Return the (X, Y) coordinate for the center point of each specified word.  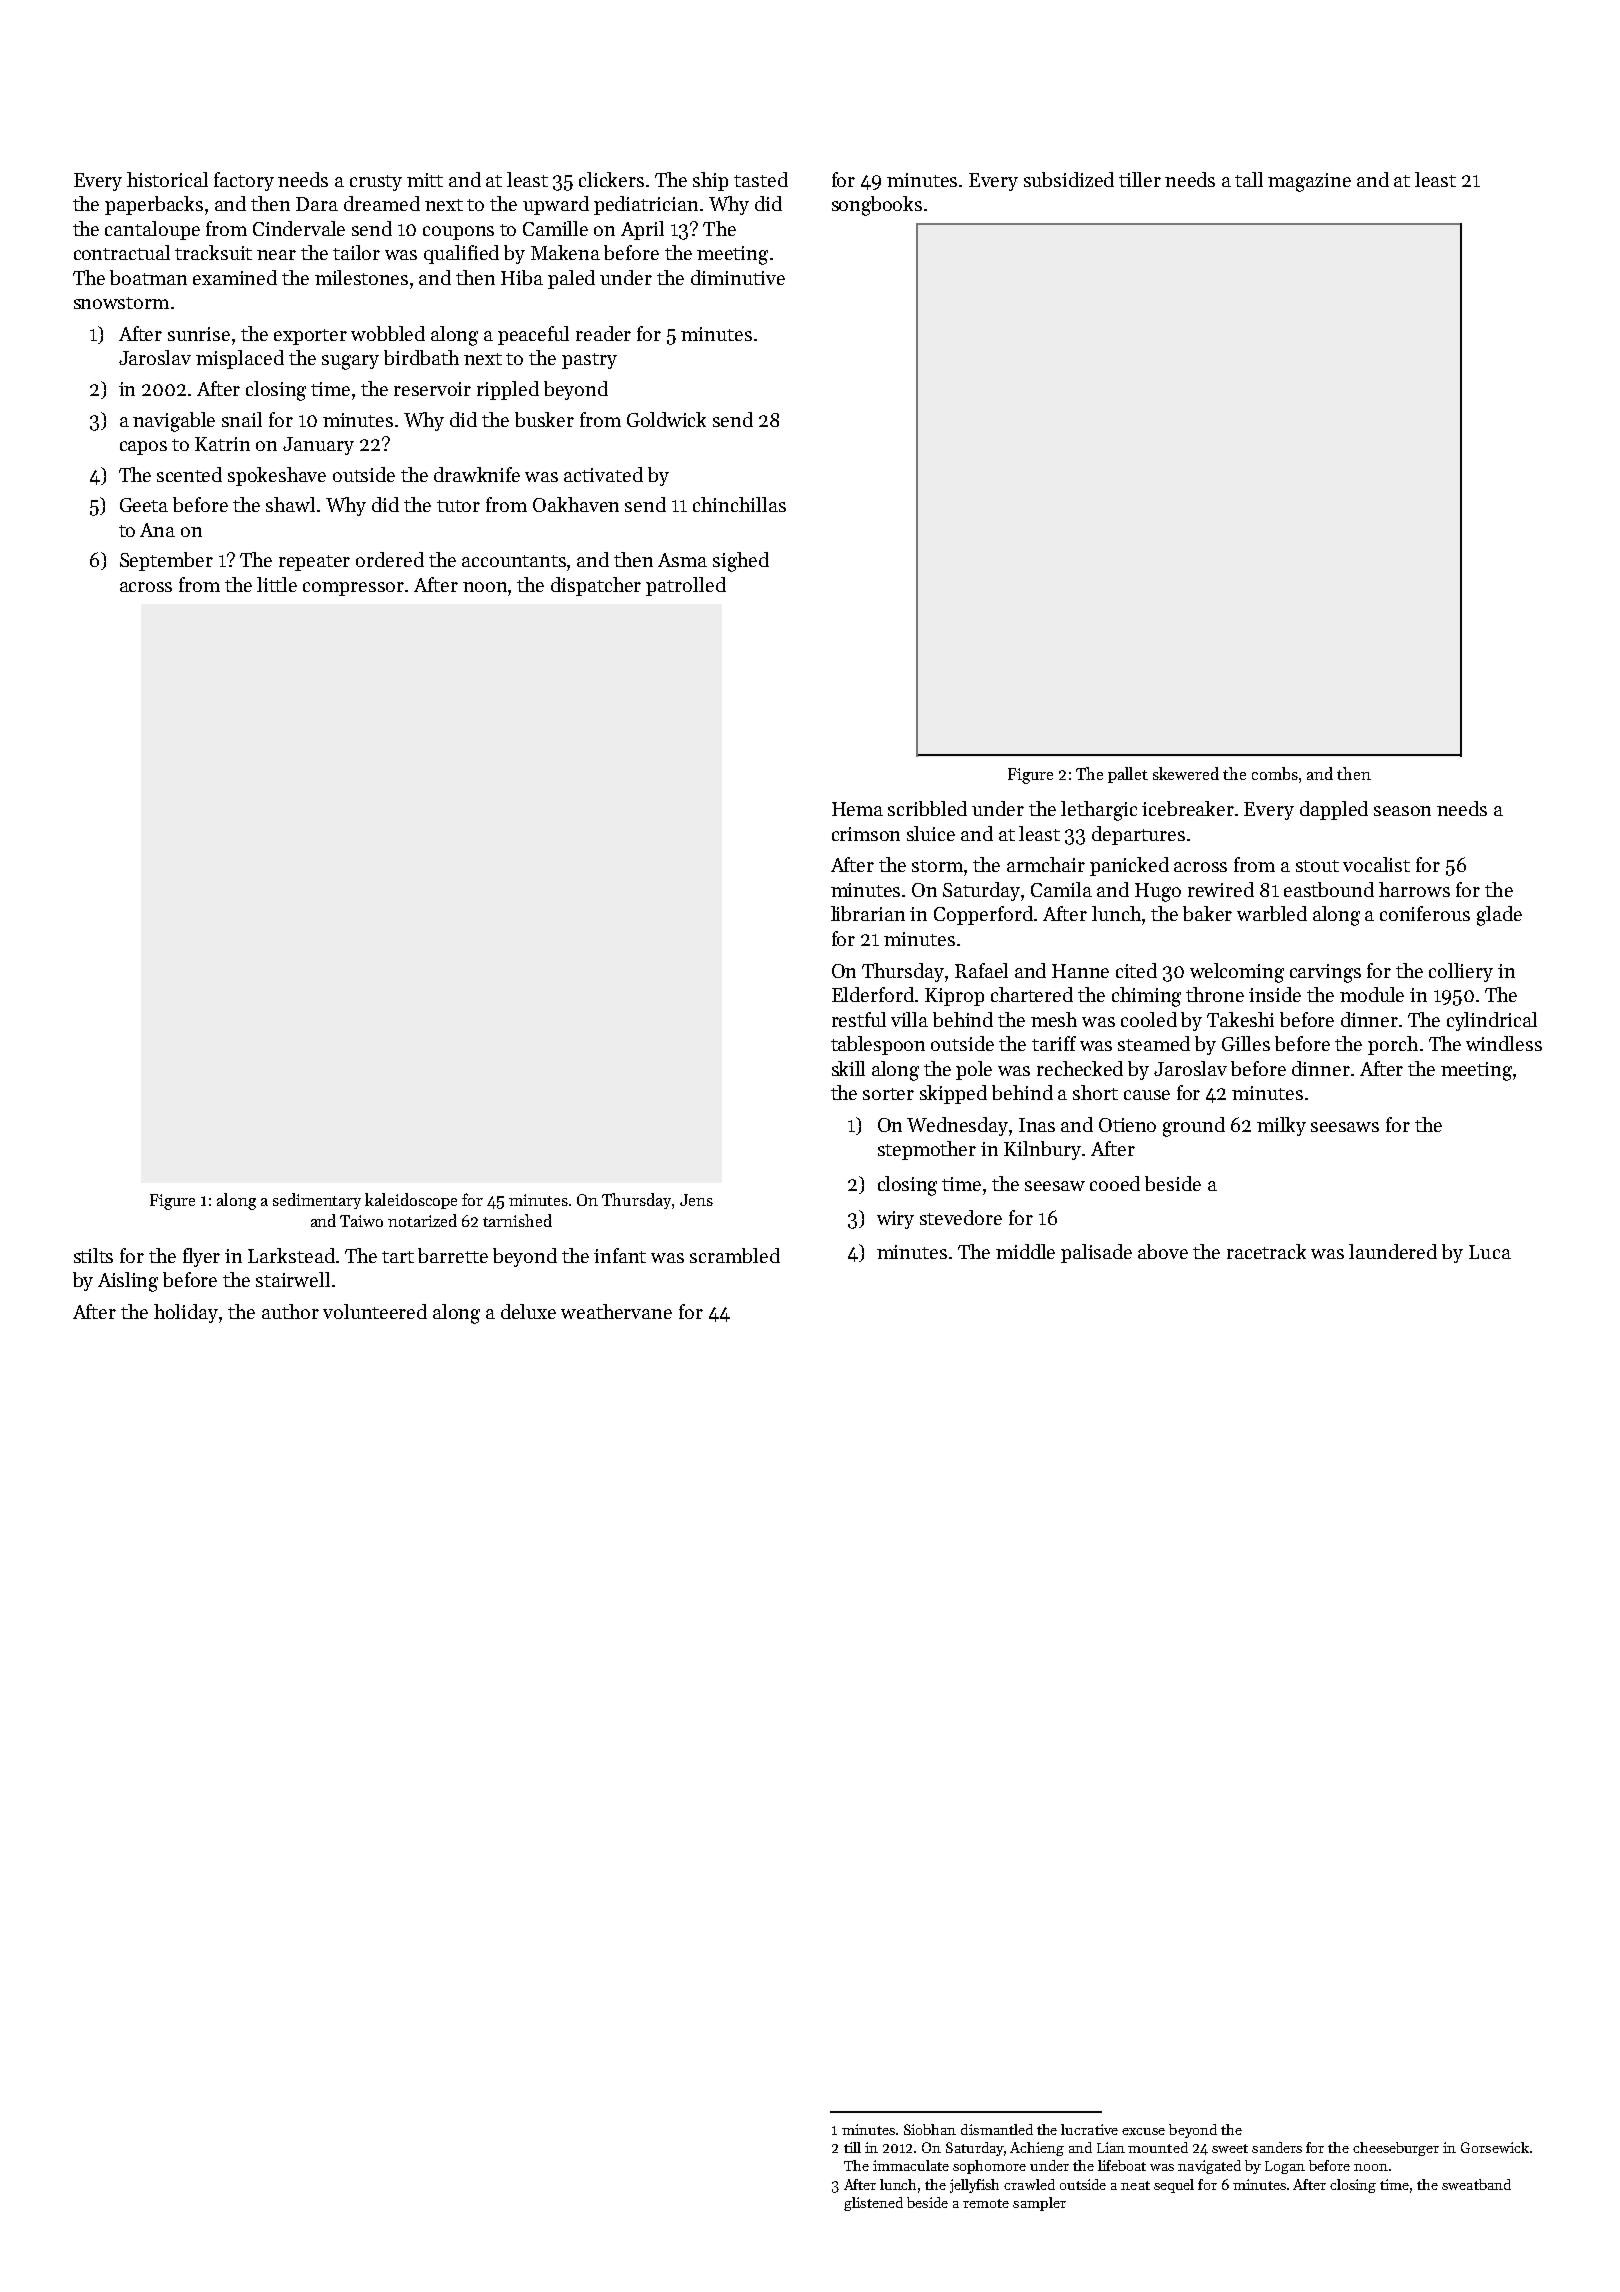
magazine (1309, 182)
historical (167, 179)
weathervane (616, 1311)
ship (710, 181)
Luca (1490, 1252)
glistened (873, 2204)
